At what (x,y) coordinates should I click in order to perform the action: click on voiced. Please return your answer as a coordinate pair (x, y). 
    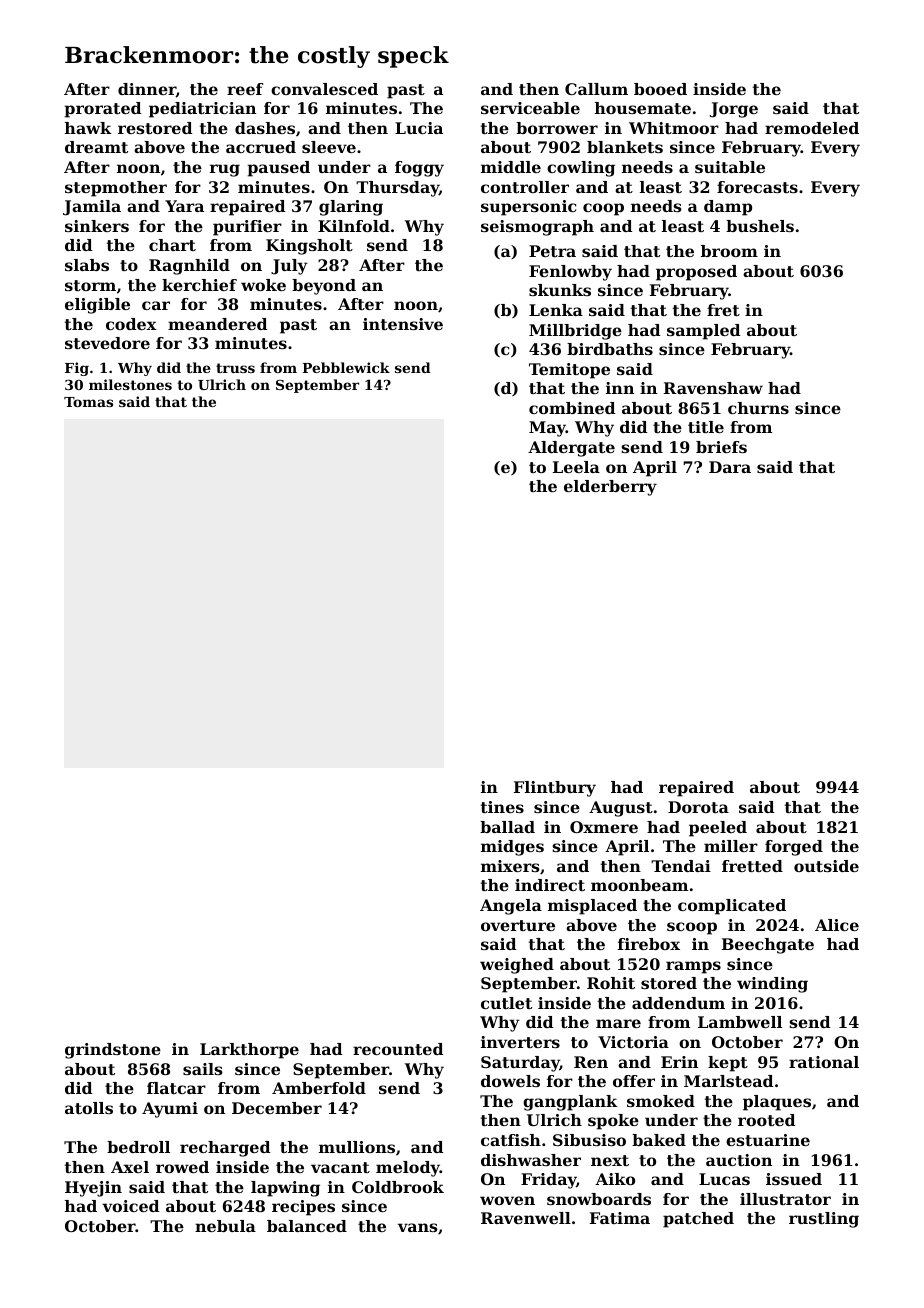
    Looking at the image, I should click on (130, 1206).
